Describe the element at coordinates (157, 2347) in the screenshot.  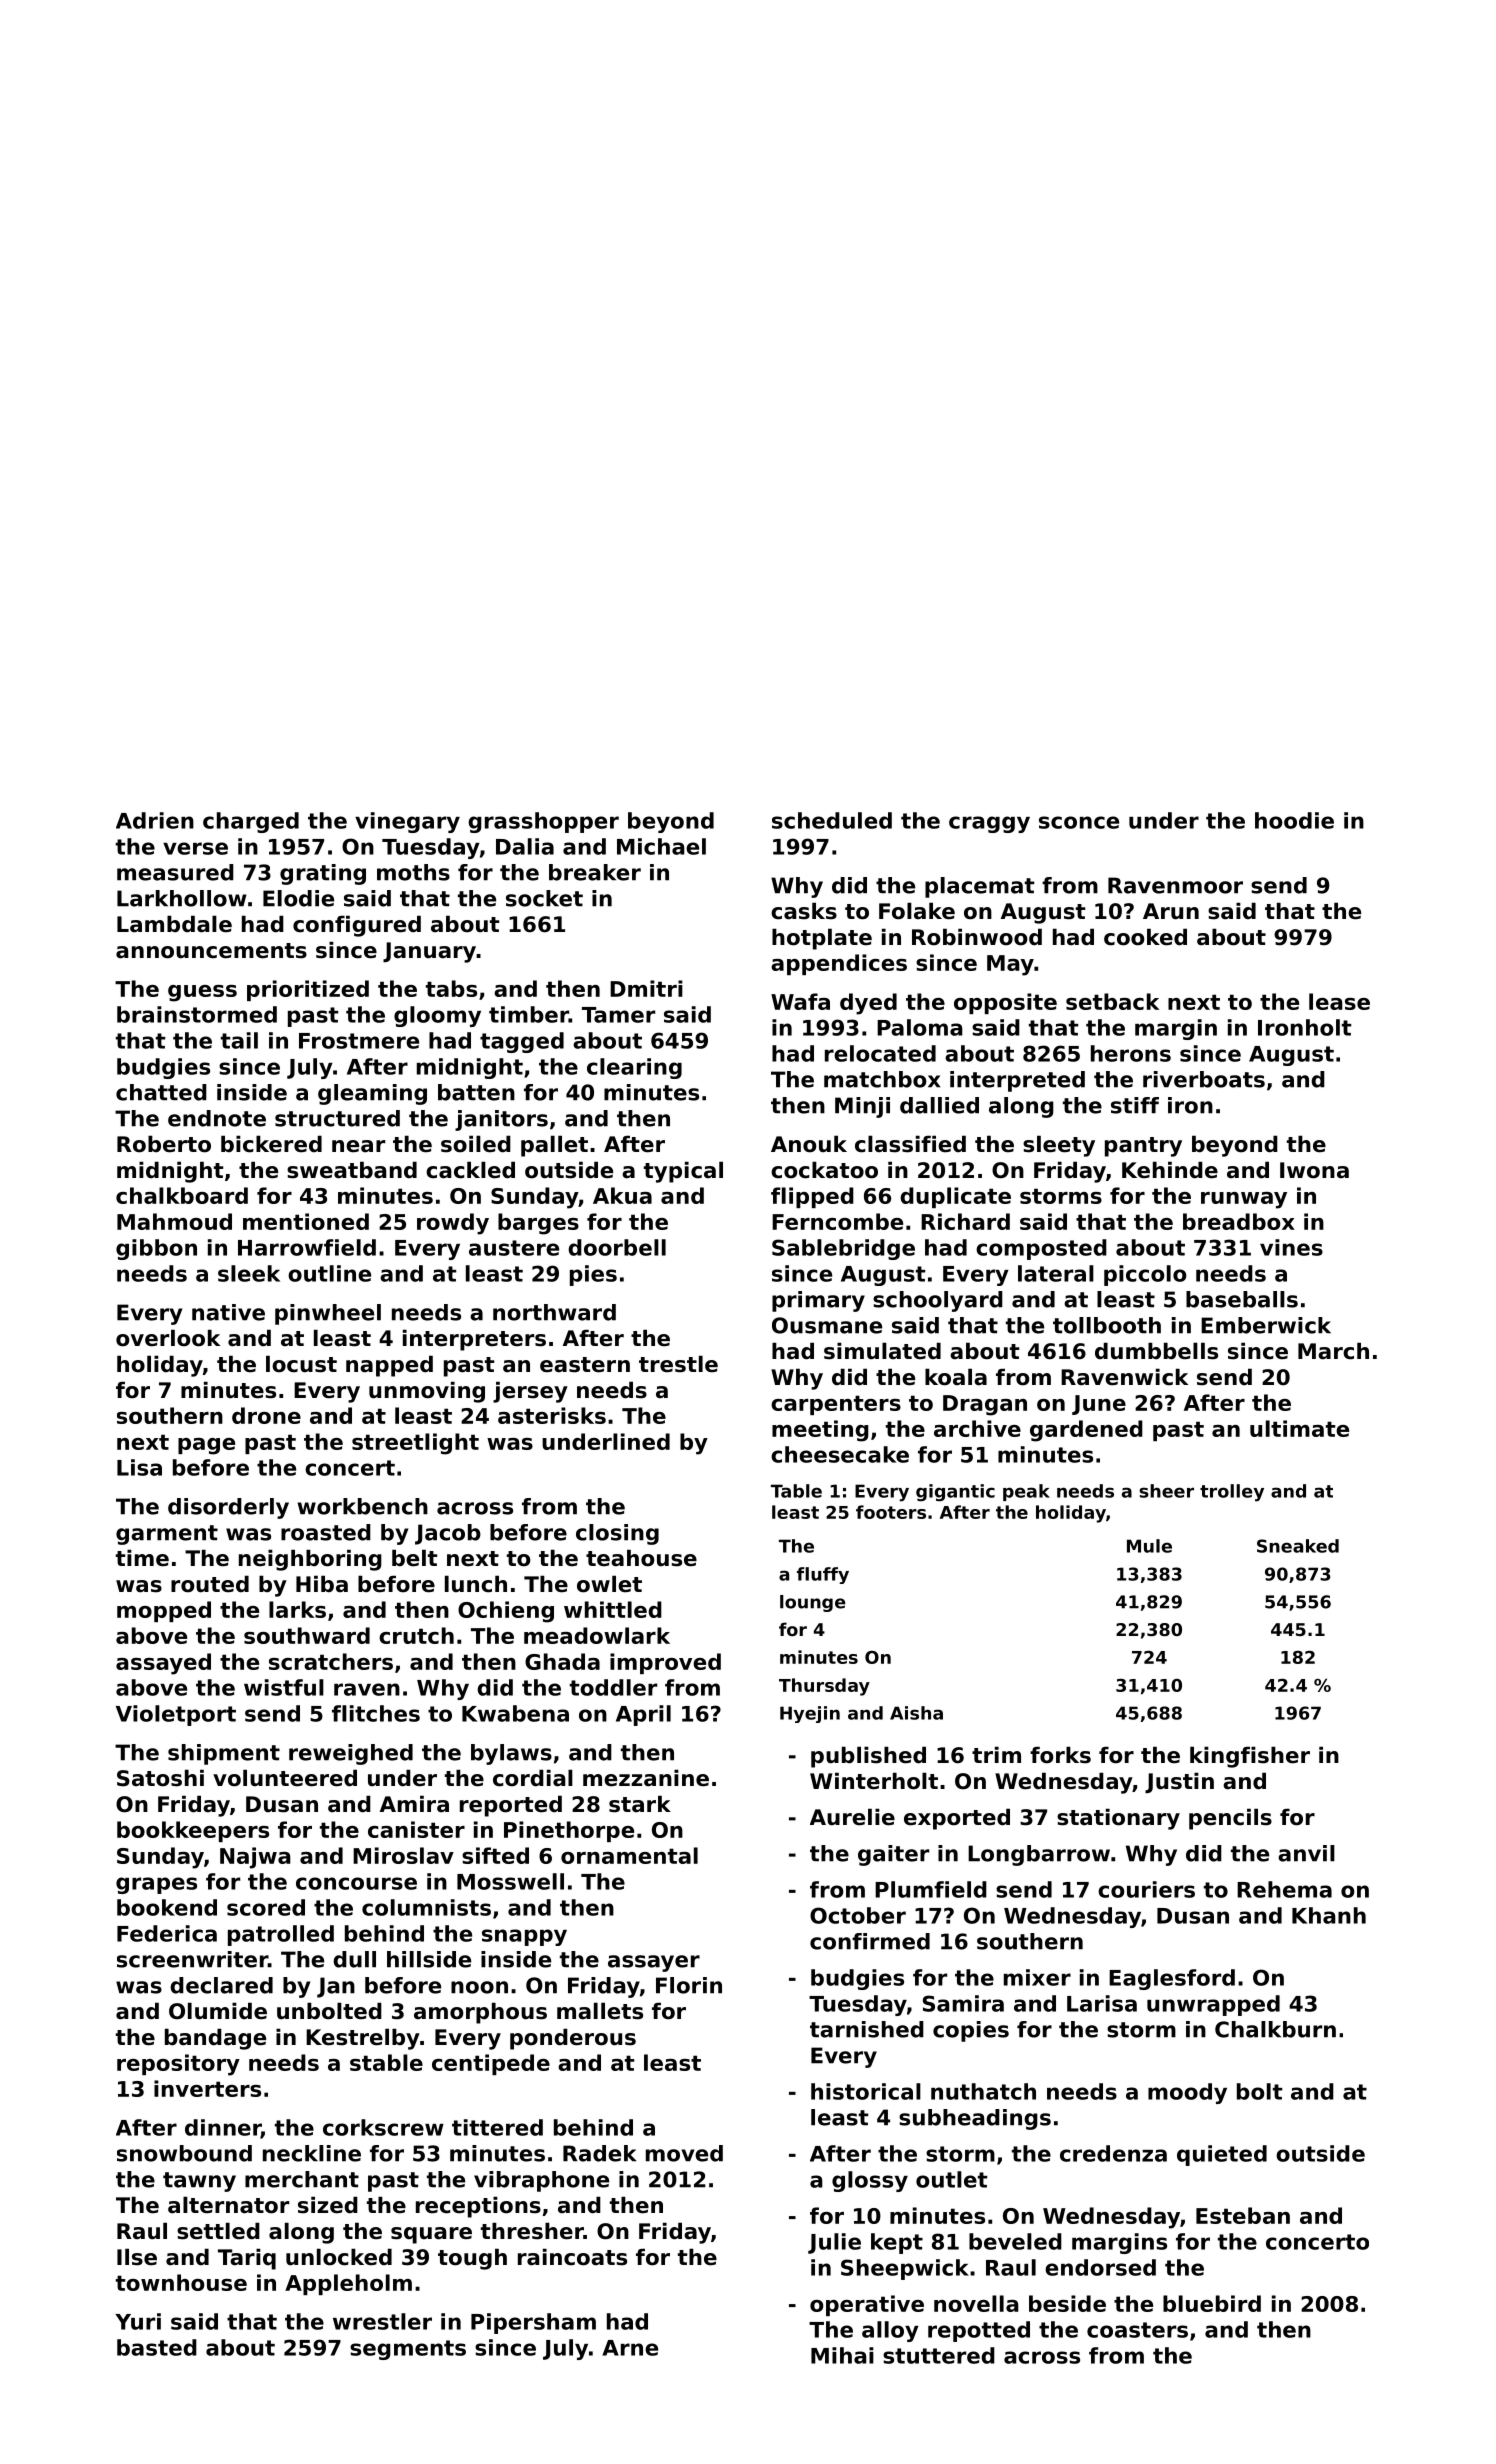
I see `basted` at that location.
